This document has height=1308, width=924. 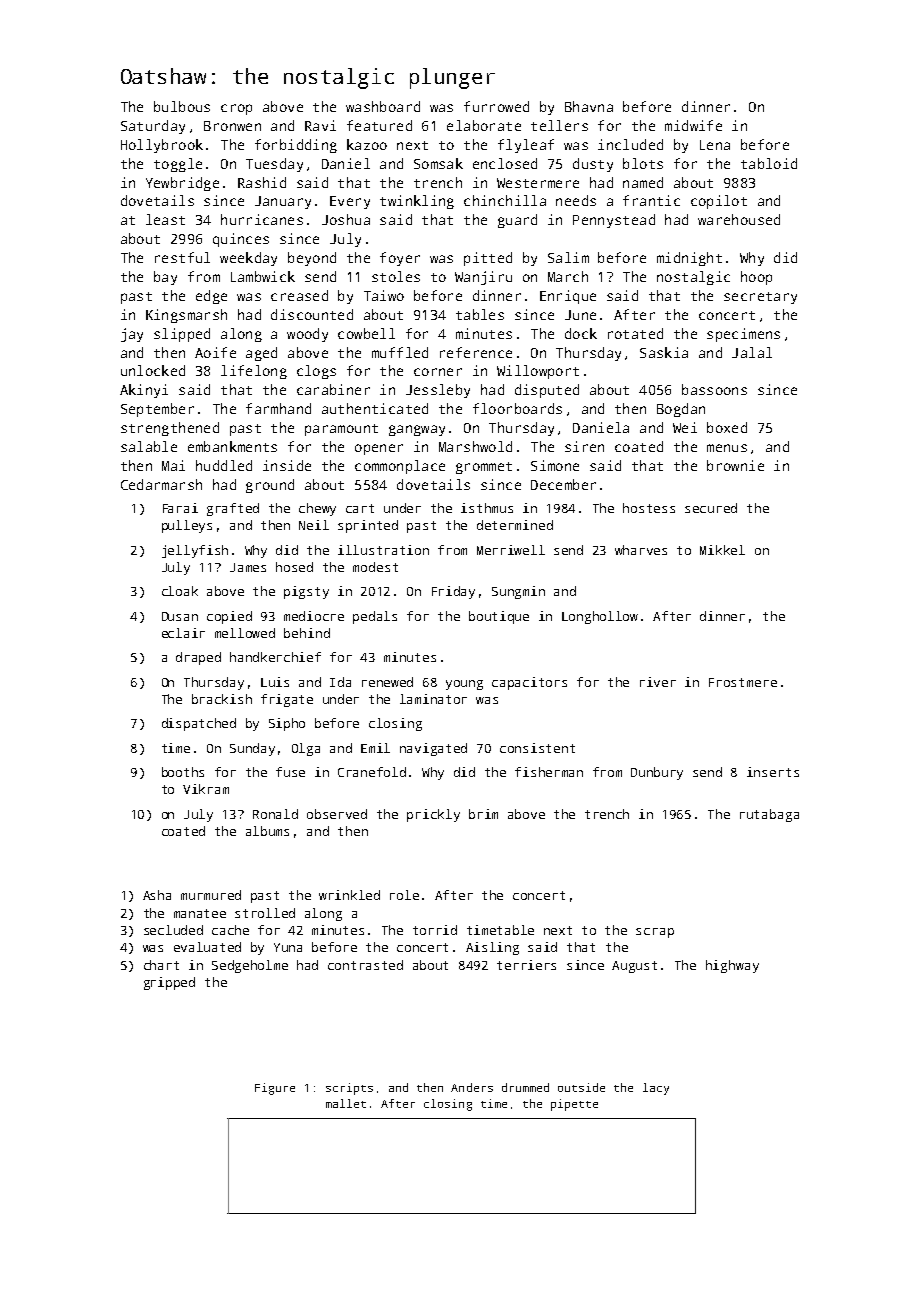 What do you see at coordinates (275, 814) in the document?
I see `Ronald` at bounding box center [275, 814].
